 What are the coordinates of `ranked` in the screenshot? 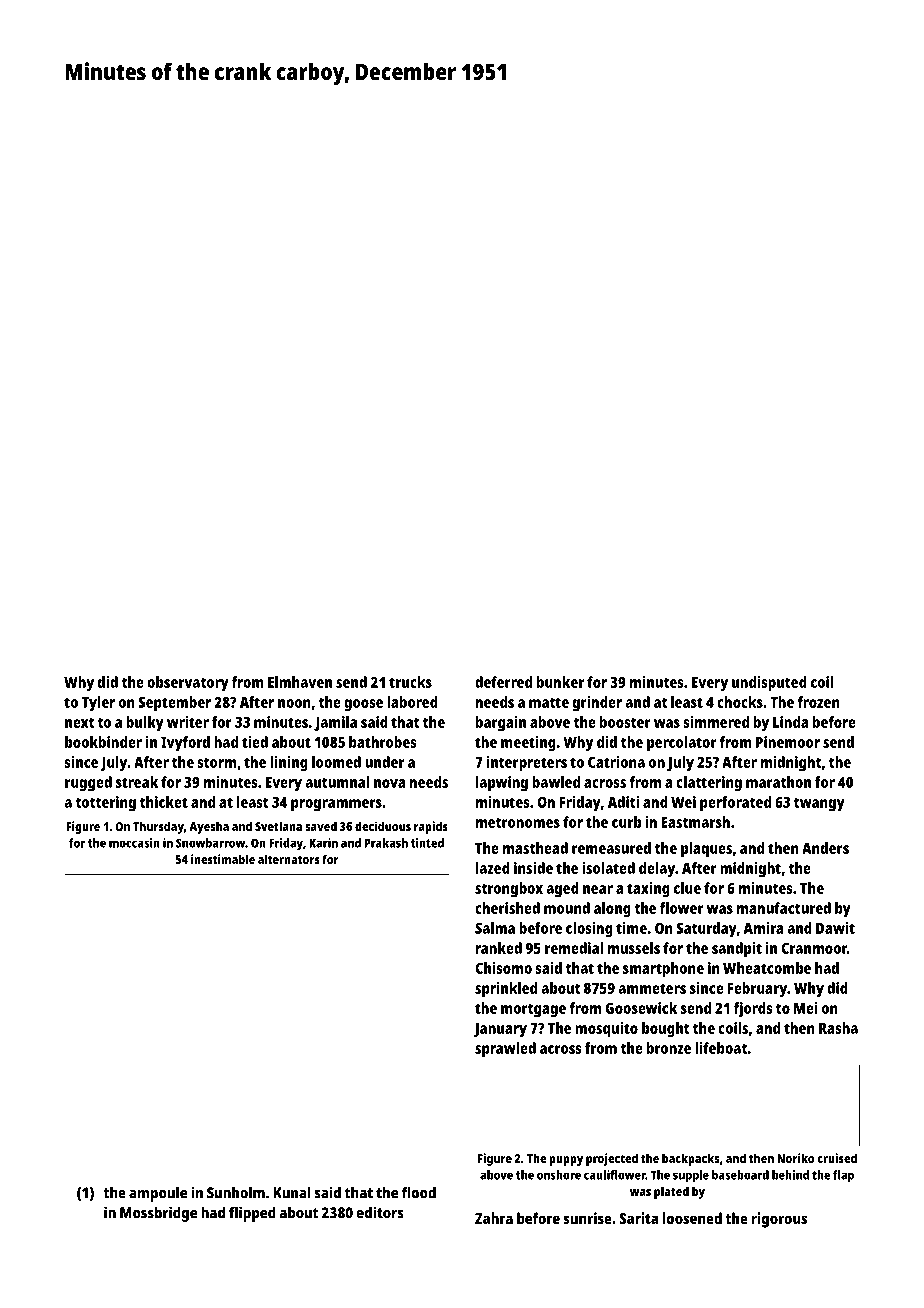 It's located at (499, 948).
